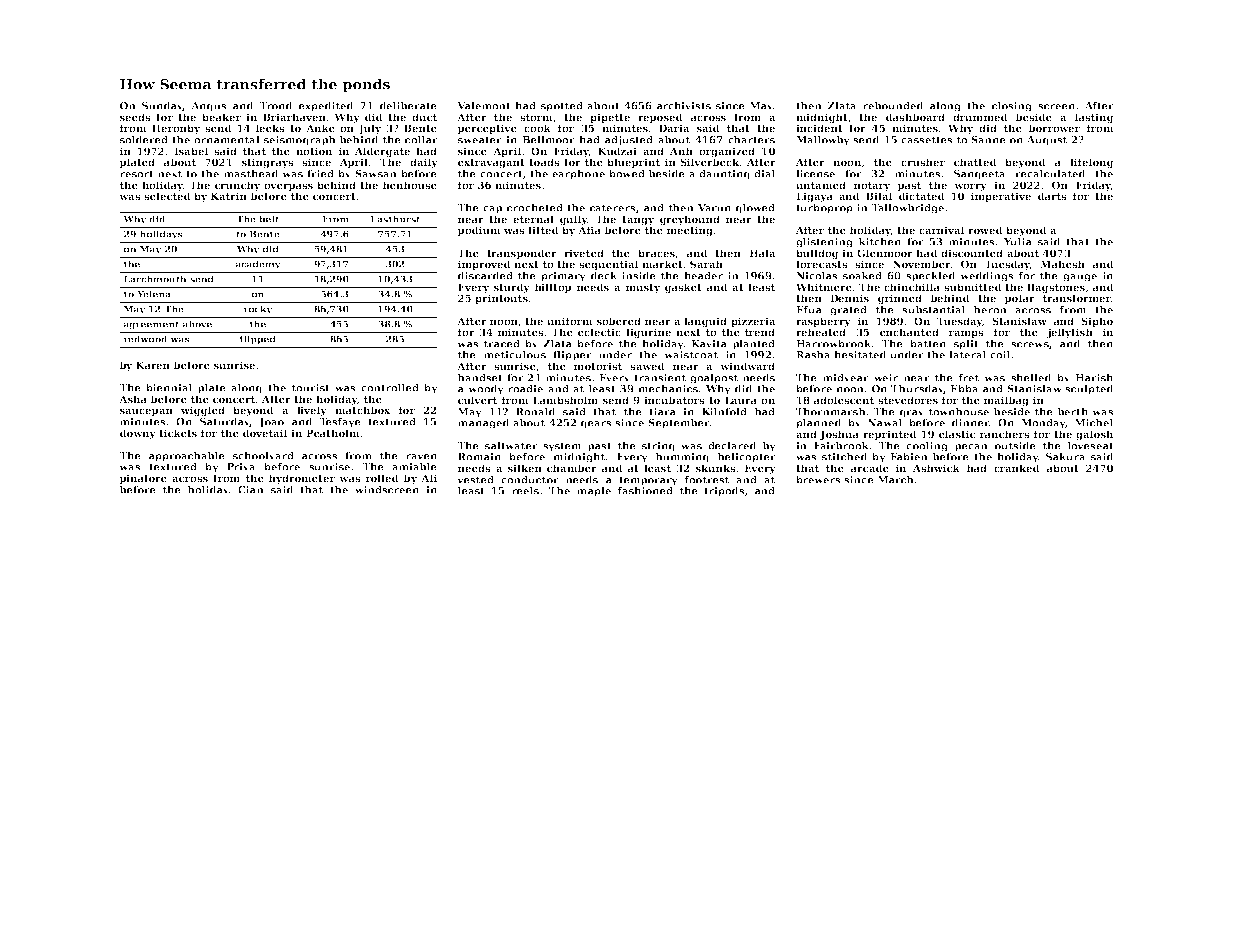 Image resolution: width=1233 pixels, height=952 pixels. I want to click on overpass, so click(288, 187).
